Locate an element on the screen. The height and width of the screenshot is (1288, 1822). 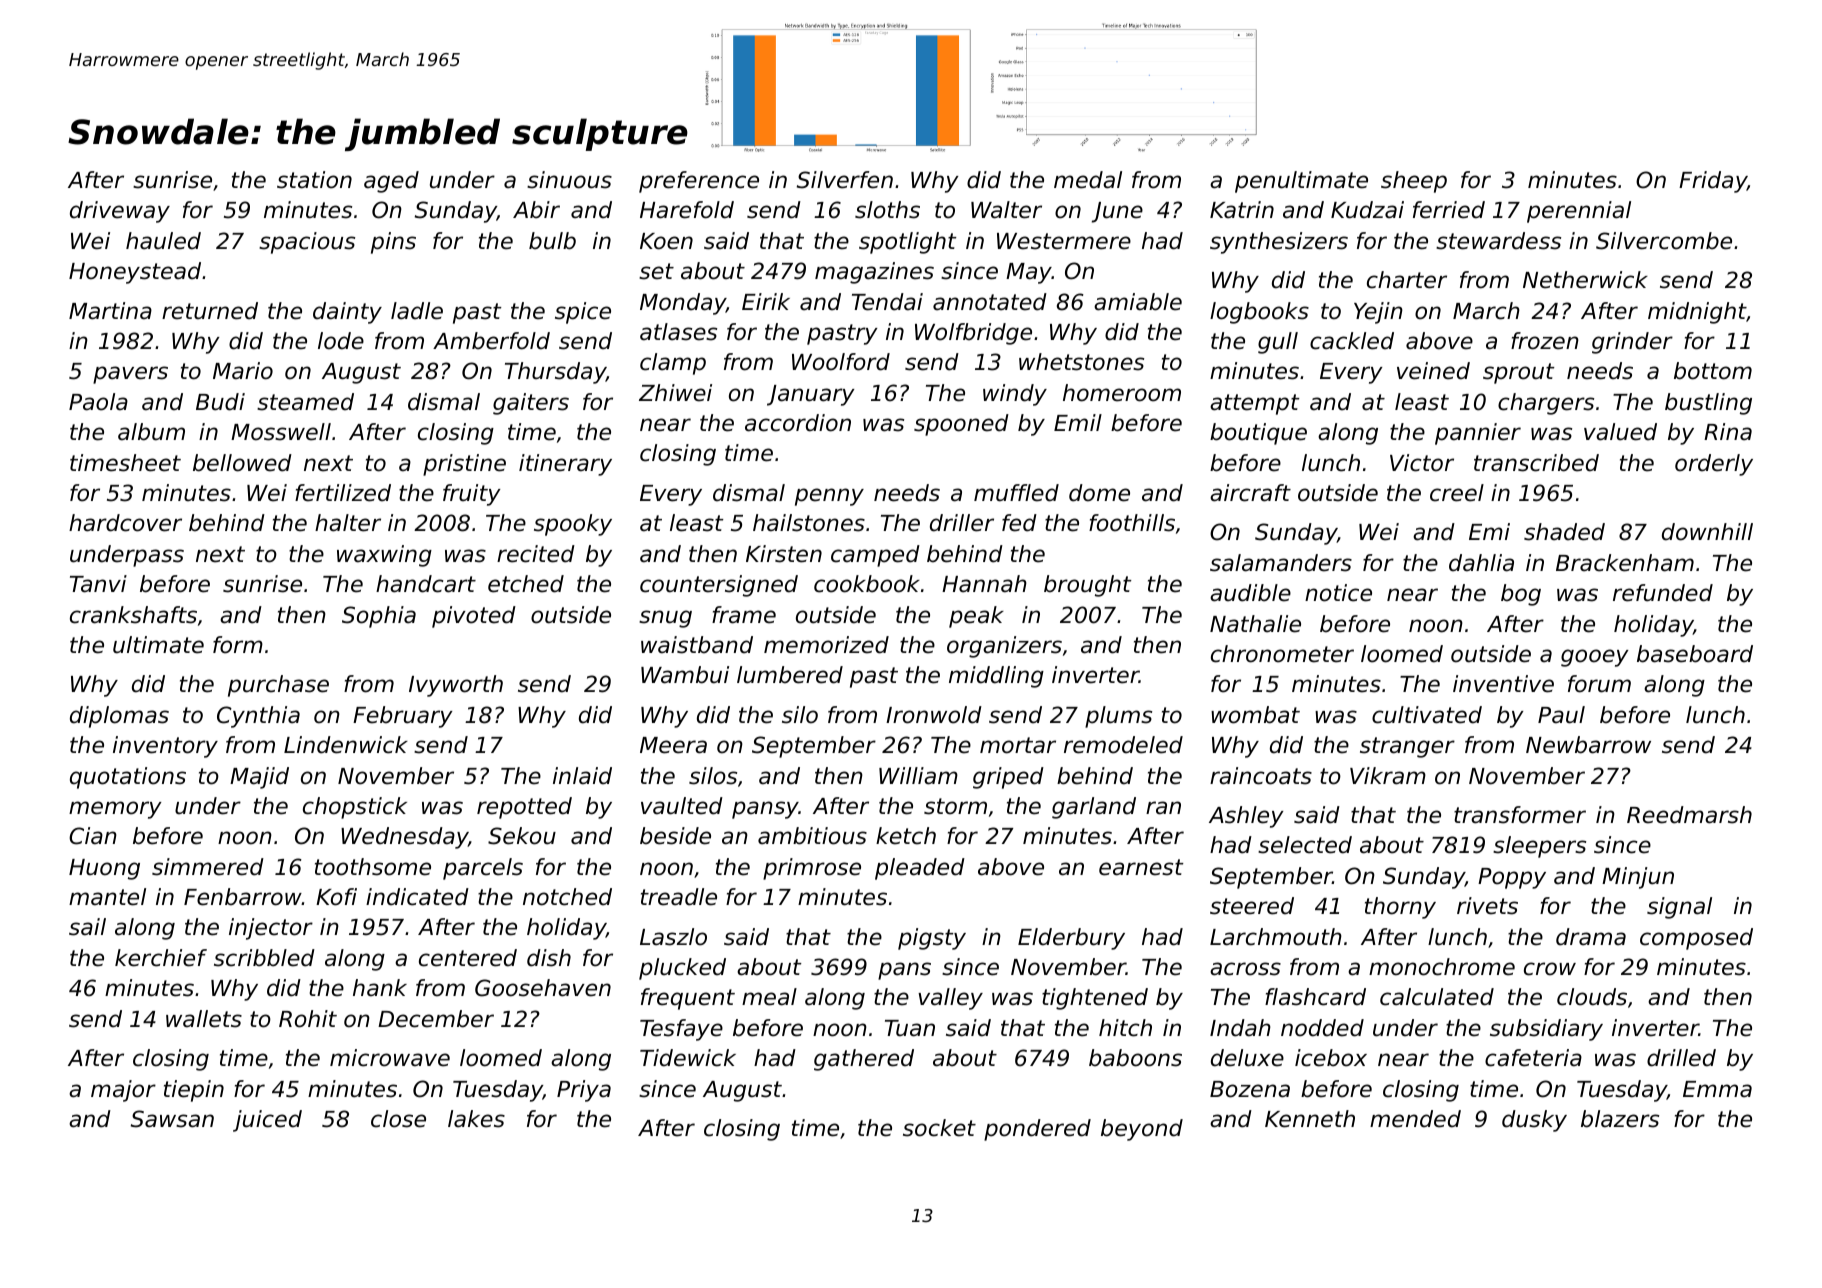
socket is located at coordinates (939, 1128).
